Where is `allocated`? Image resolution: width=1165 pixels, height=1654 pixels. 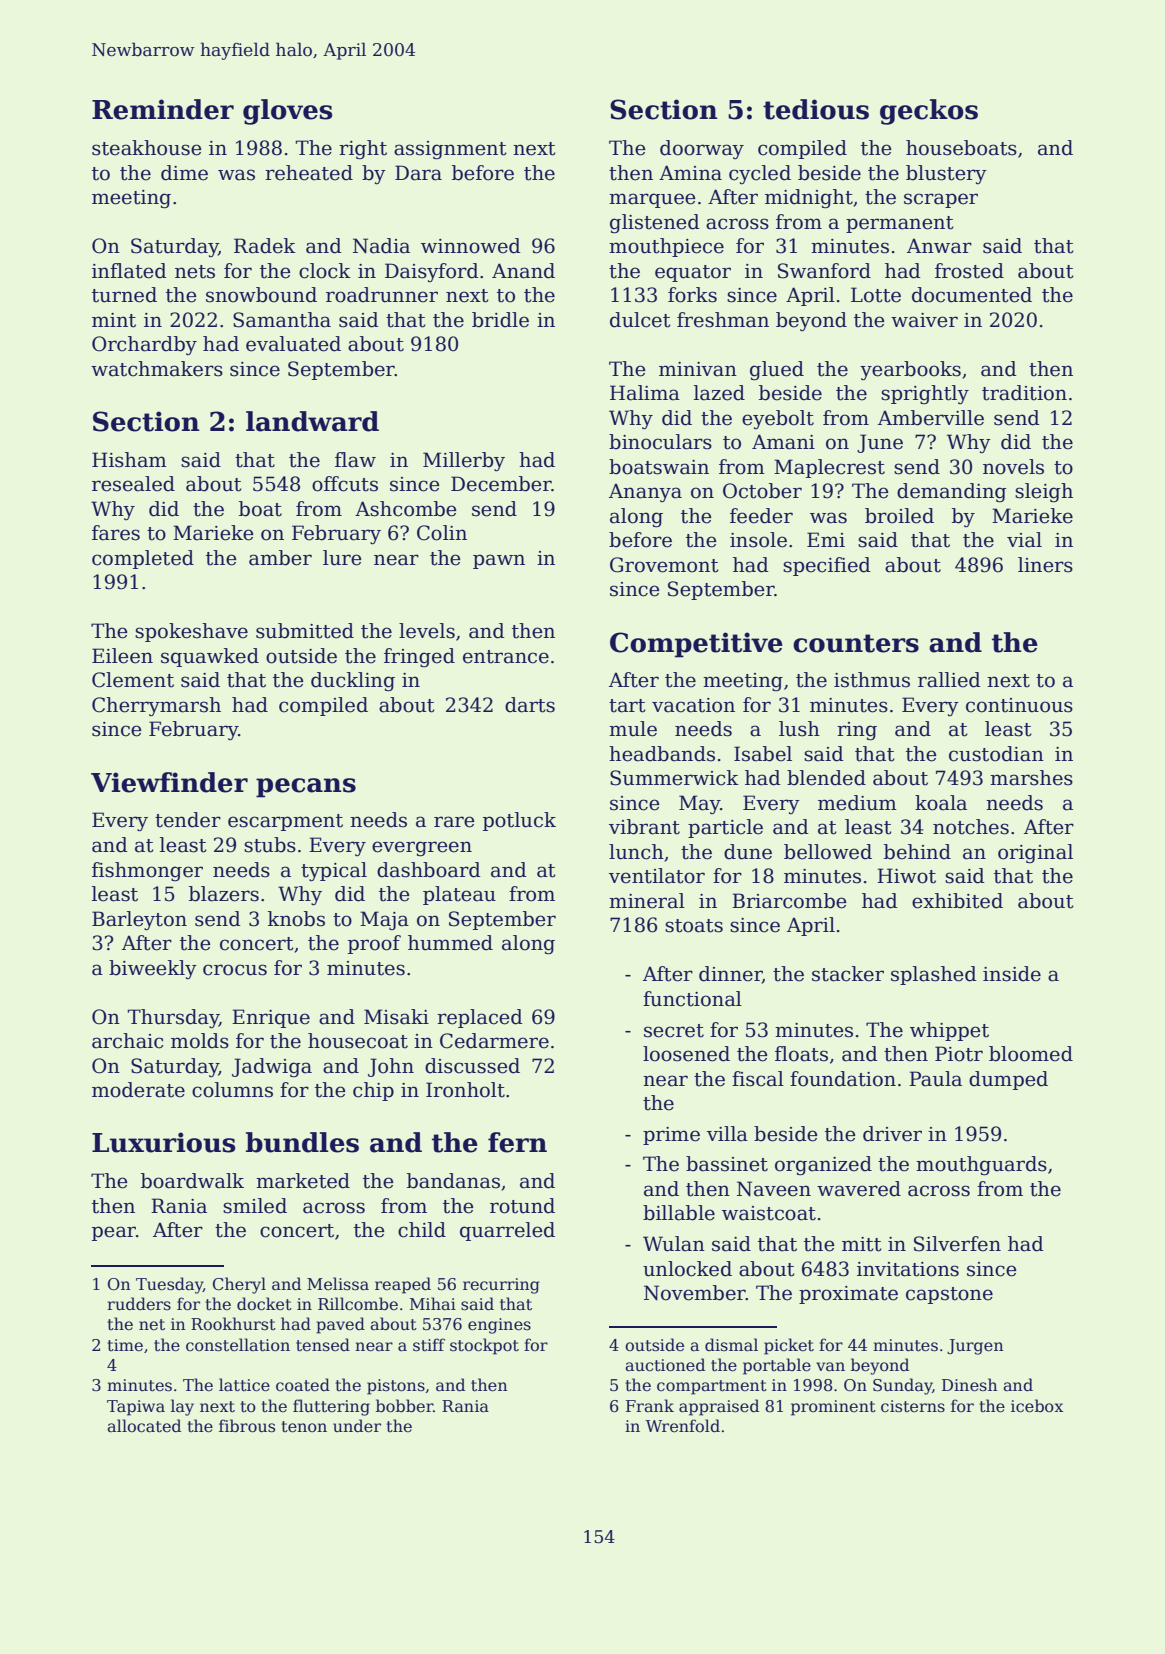
allocated is located at coordinates (144, 1426).
